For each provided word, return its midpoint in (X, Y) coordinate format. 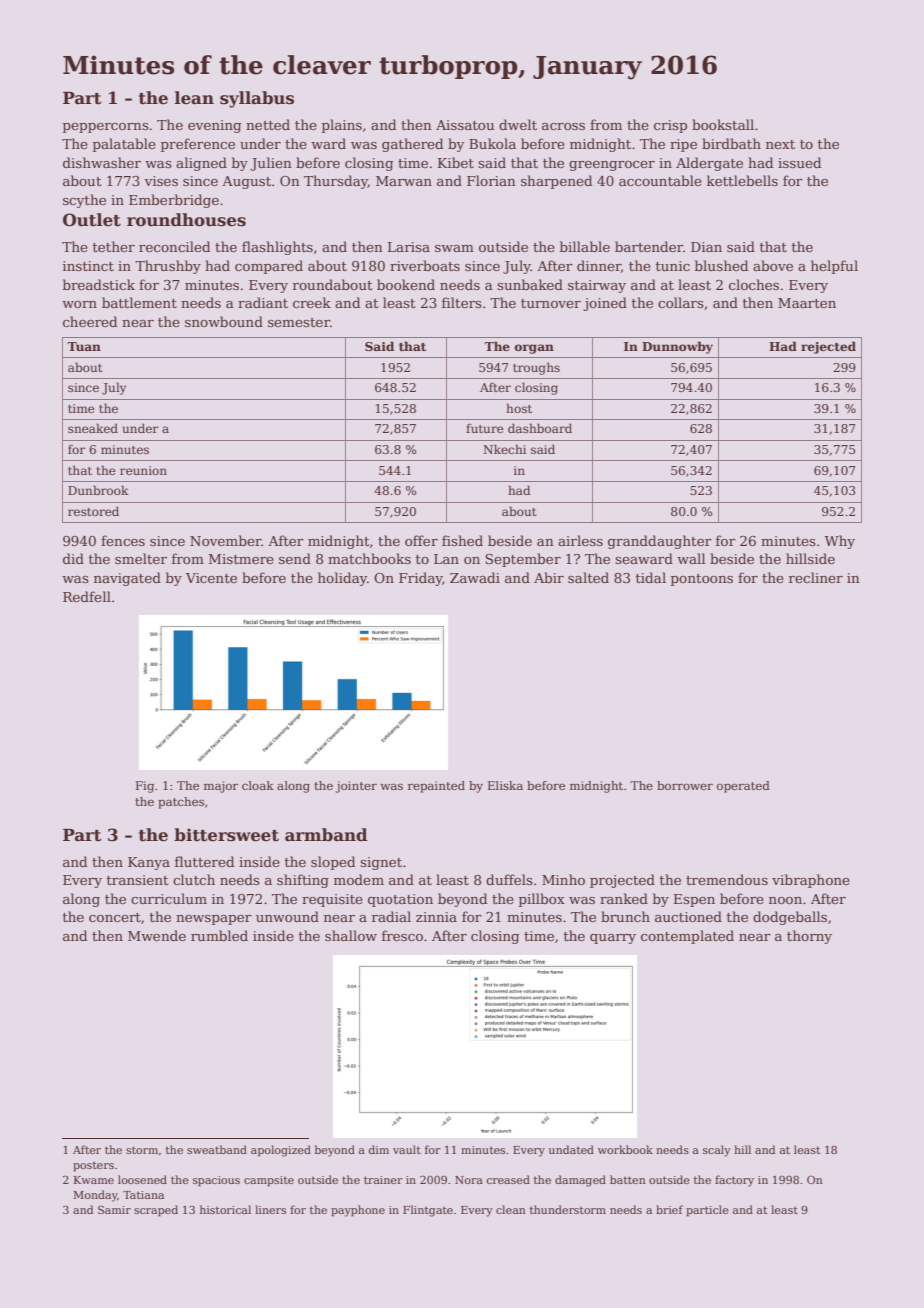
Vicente (211, 578)
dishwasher (102, 162)
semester (299, 322)
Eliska (505, 785)
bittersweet (226, 835)
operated (743, 787)
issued (799, 162)
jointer (356, 787)
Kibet (456, 162)
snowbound (224, 321)
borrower (685, 785)
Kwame (94, 1180)
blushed (721, 265)
